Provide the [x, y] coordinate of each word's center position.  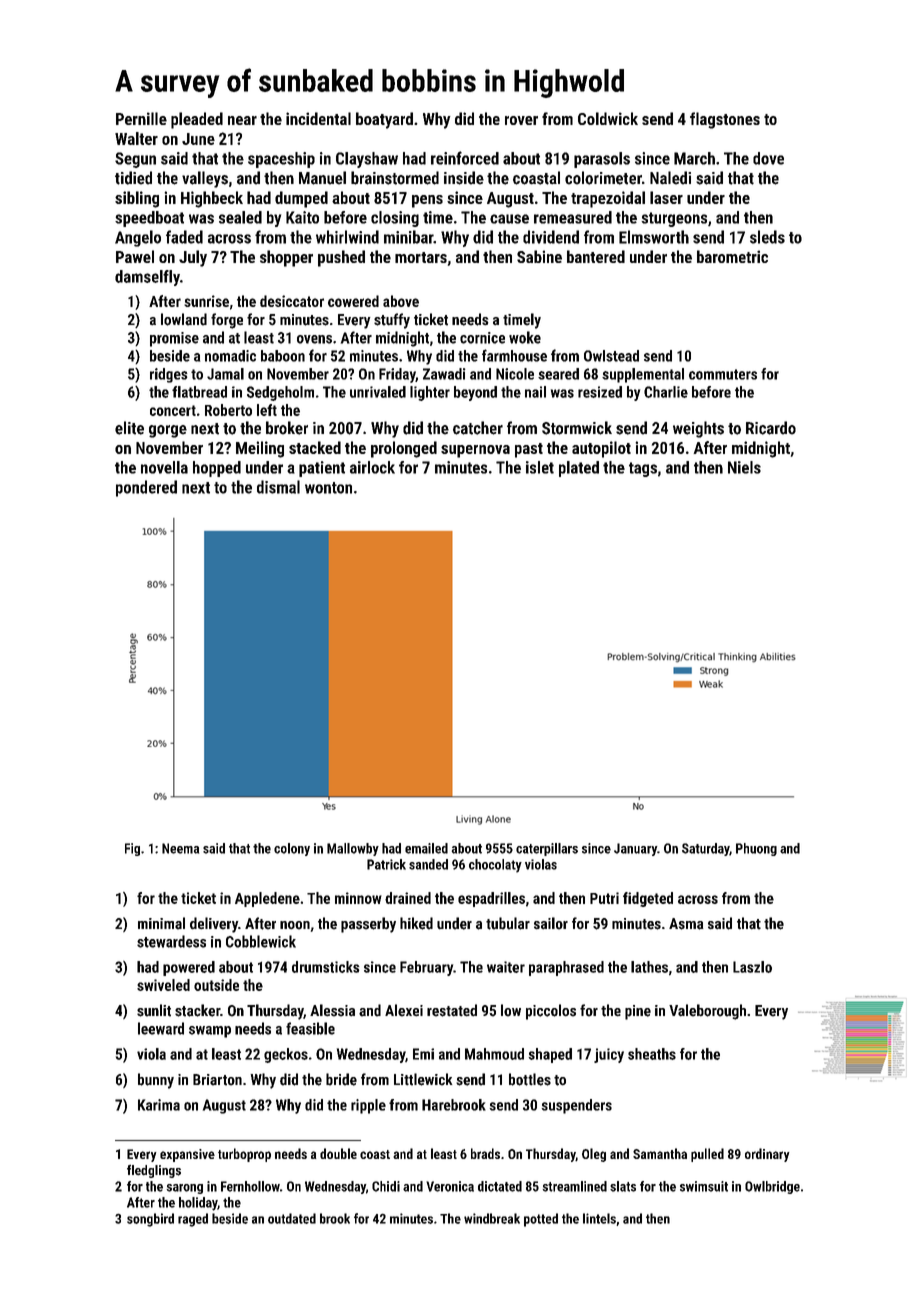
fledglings [154, 1171]
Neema [180, 848]
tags [643, 469]
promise [174, 339]
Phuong [756, 849]
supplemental [643, 375]
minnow [358, 898]
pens [427, 201]
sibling [137, 199]
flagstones [725, 120]
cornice [482, 338]
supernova [475, 451]
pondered [146, 488]
